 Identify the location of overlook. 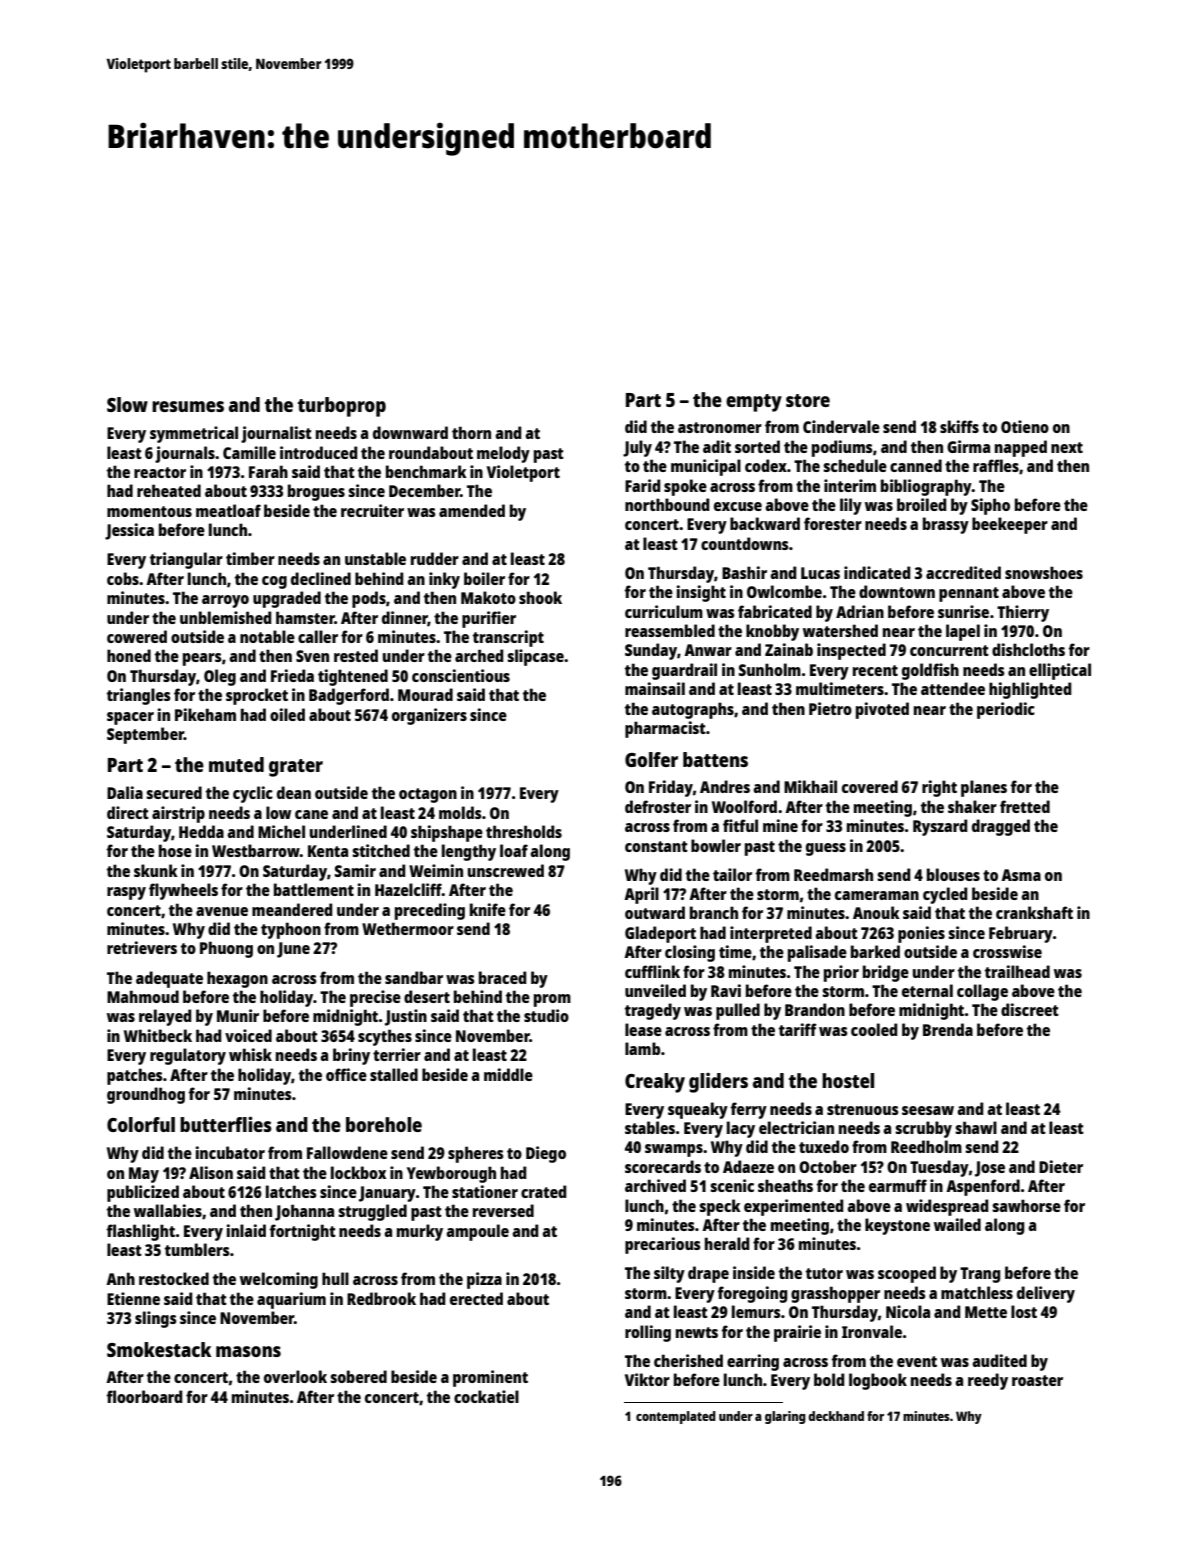
(295, 1376).
